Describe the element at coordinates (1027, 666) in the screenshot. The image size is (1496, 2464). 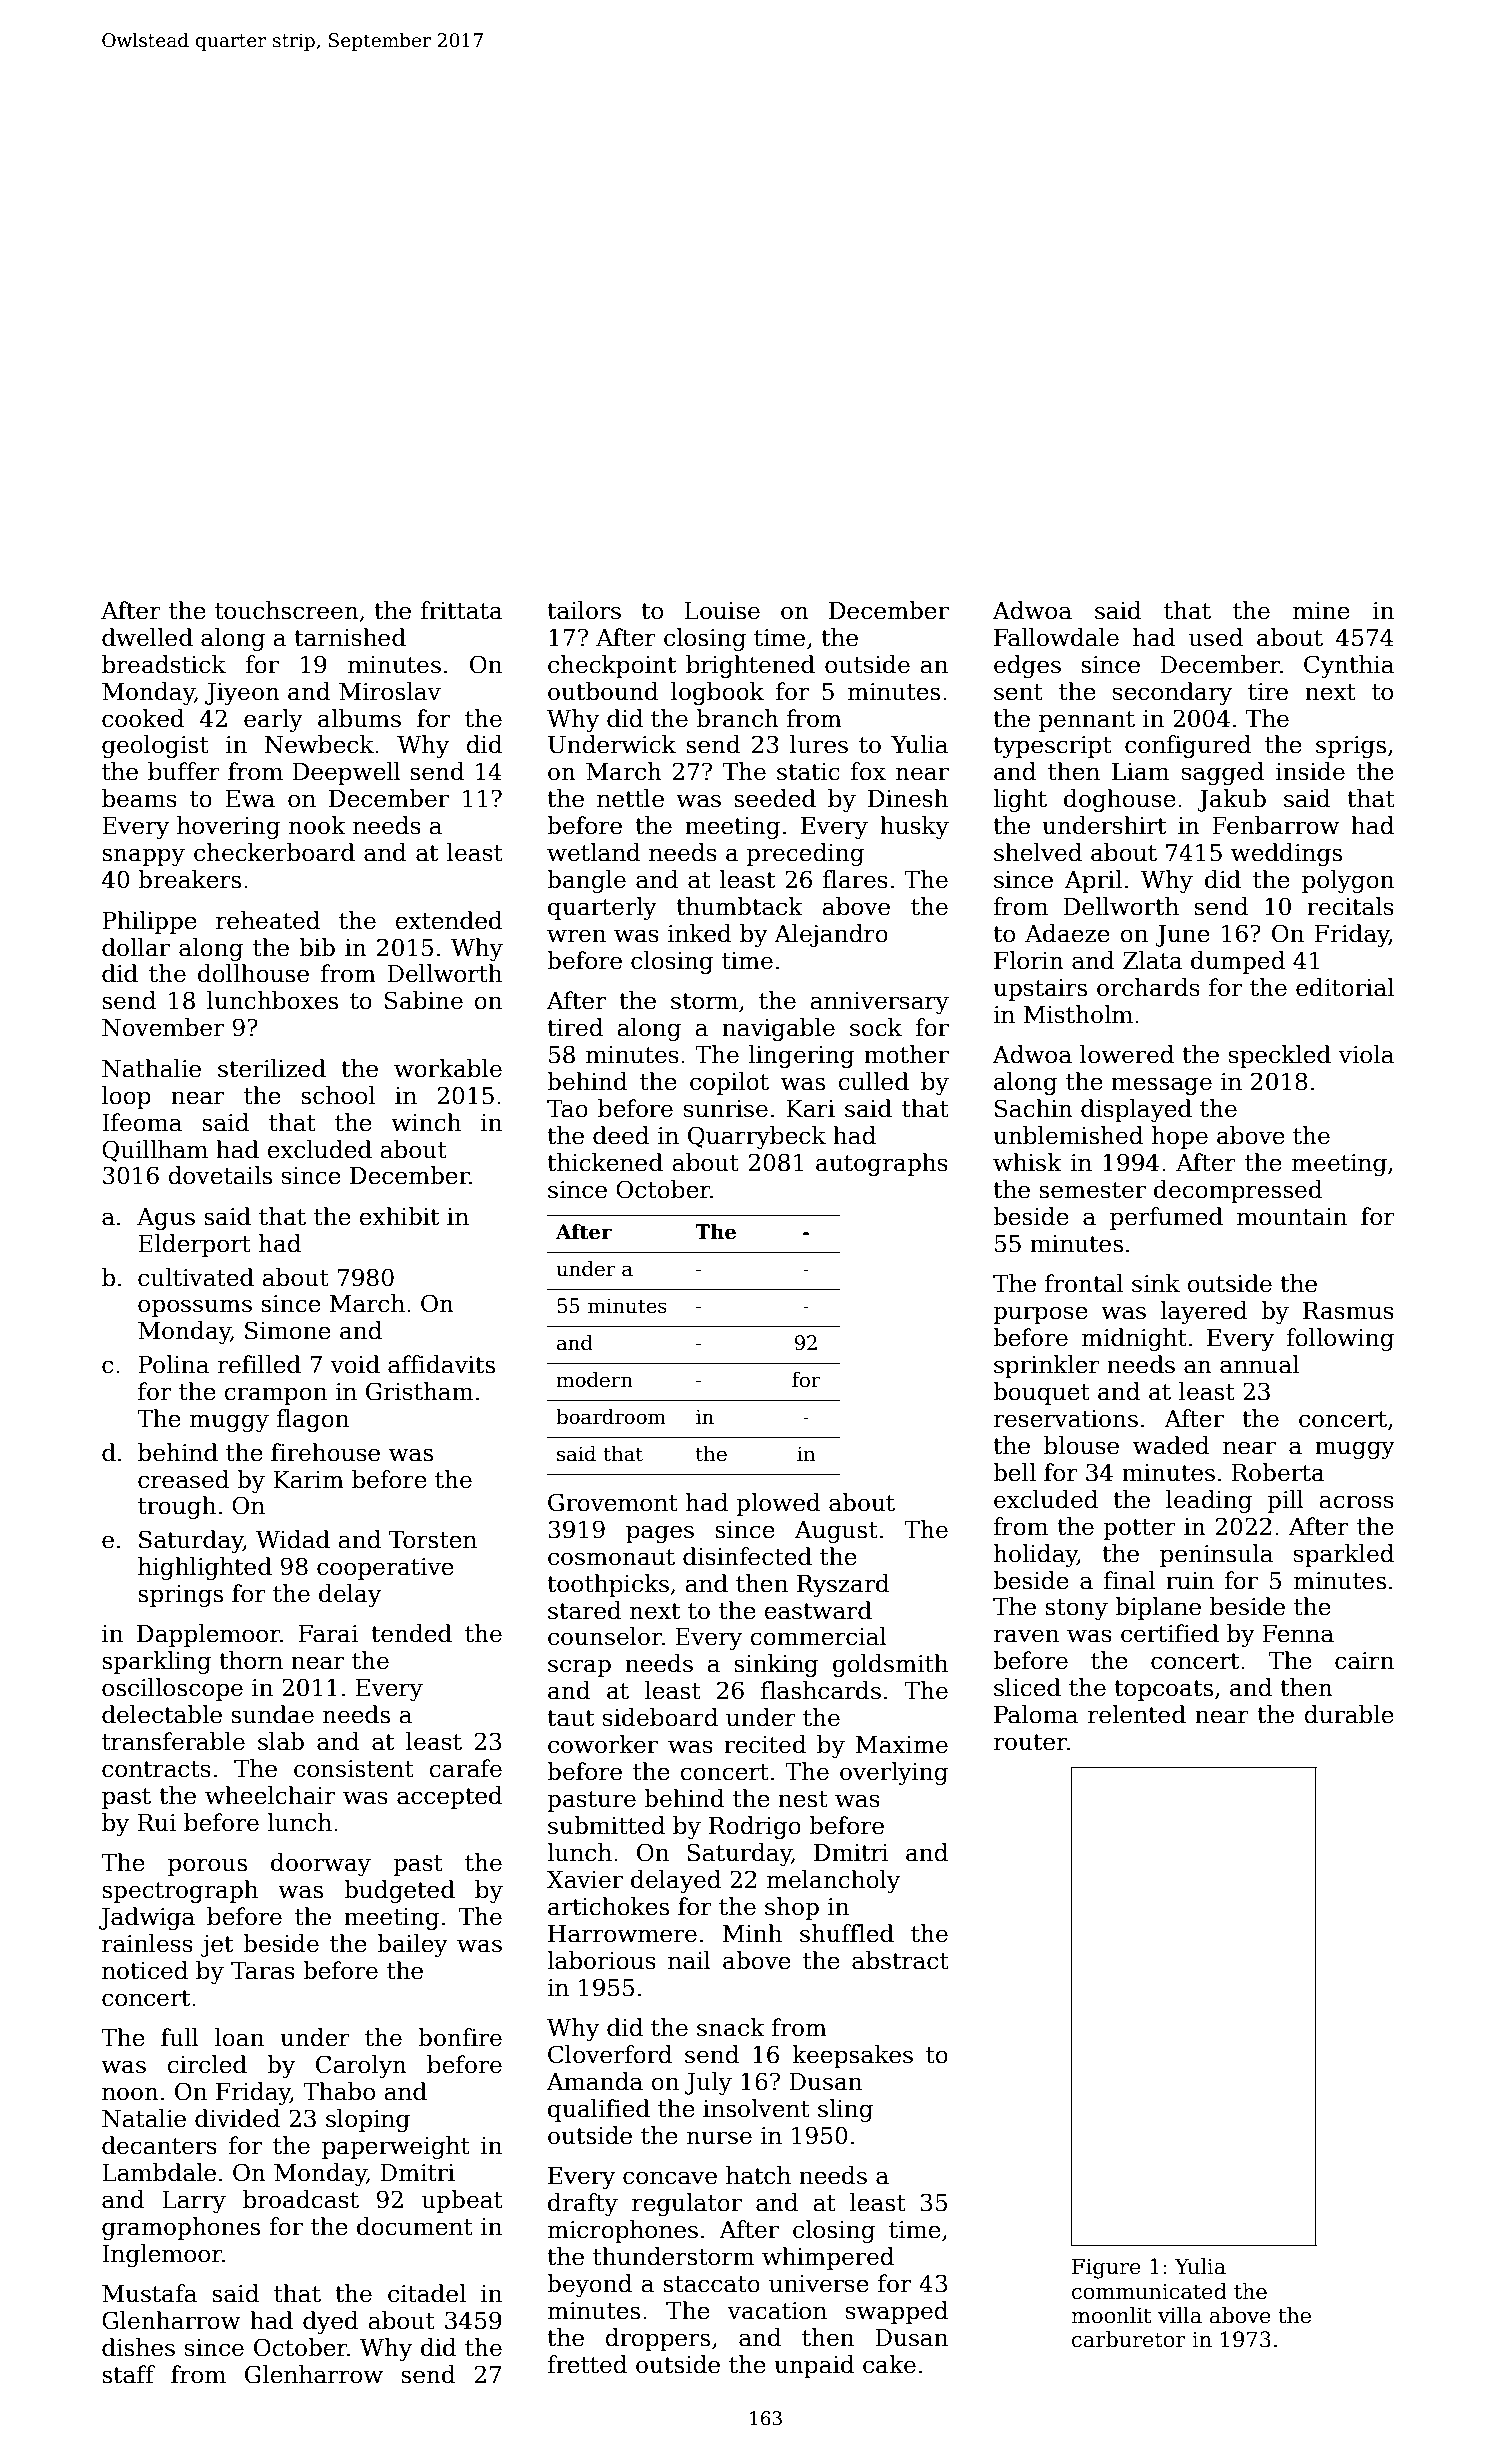
I see `edges` at that location.
